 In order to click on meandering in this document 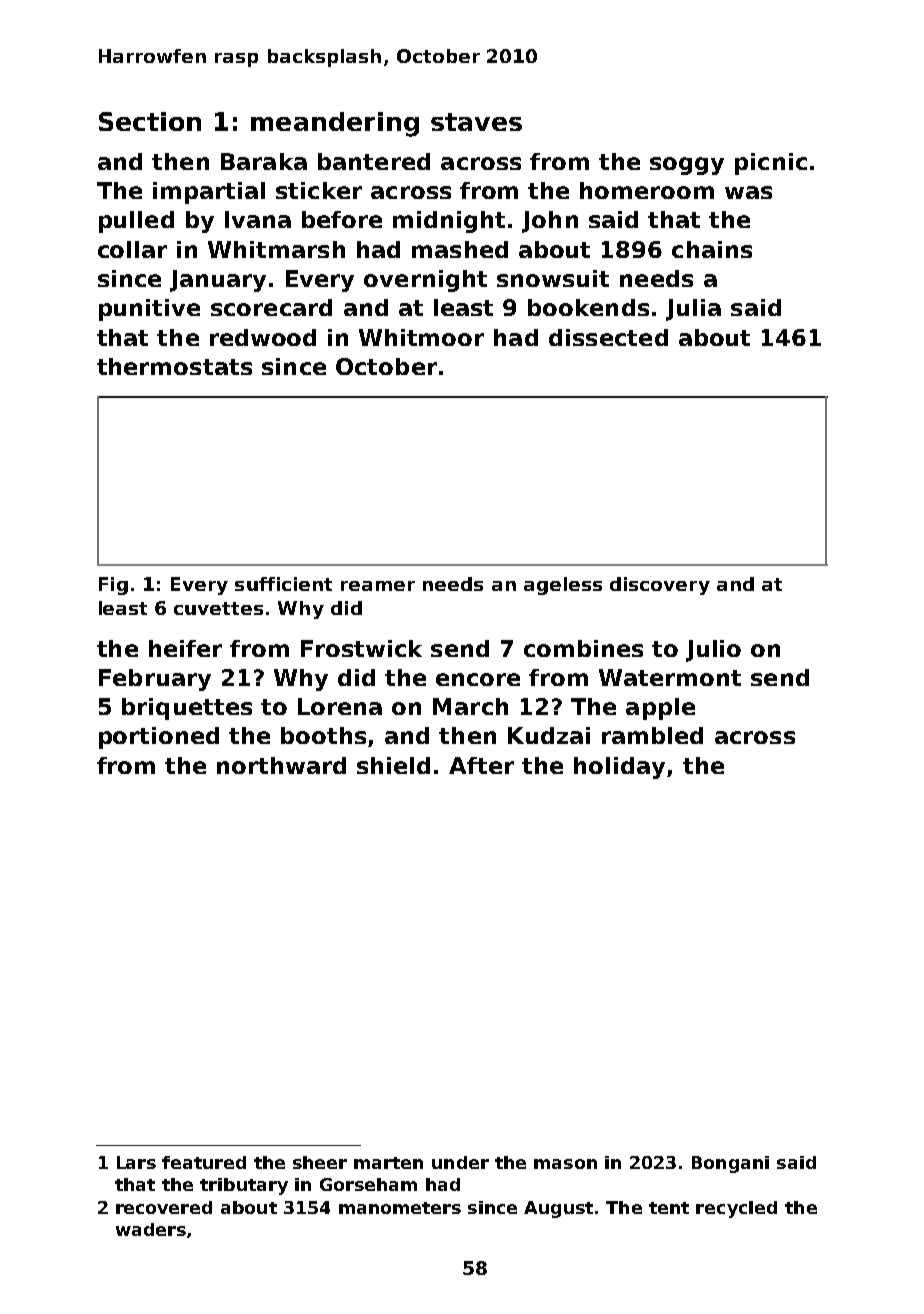, I will do `click(335, 124)`.
